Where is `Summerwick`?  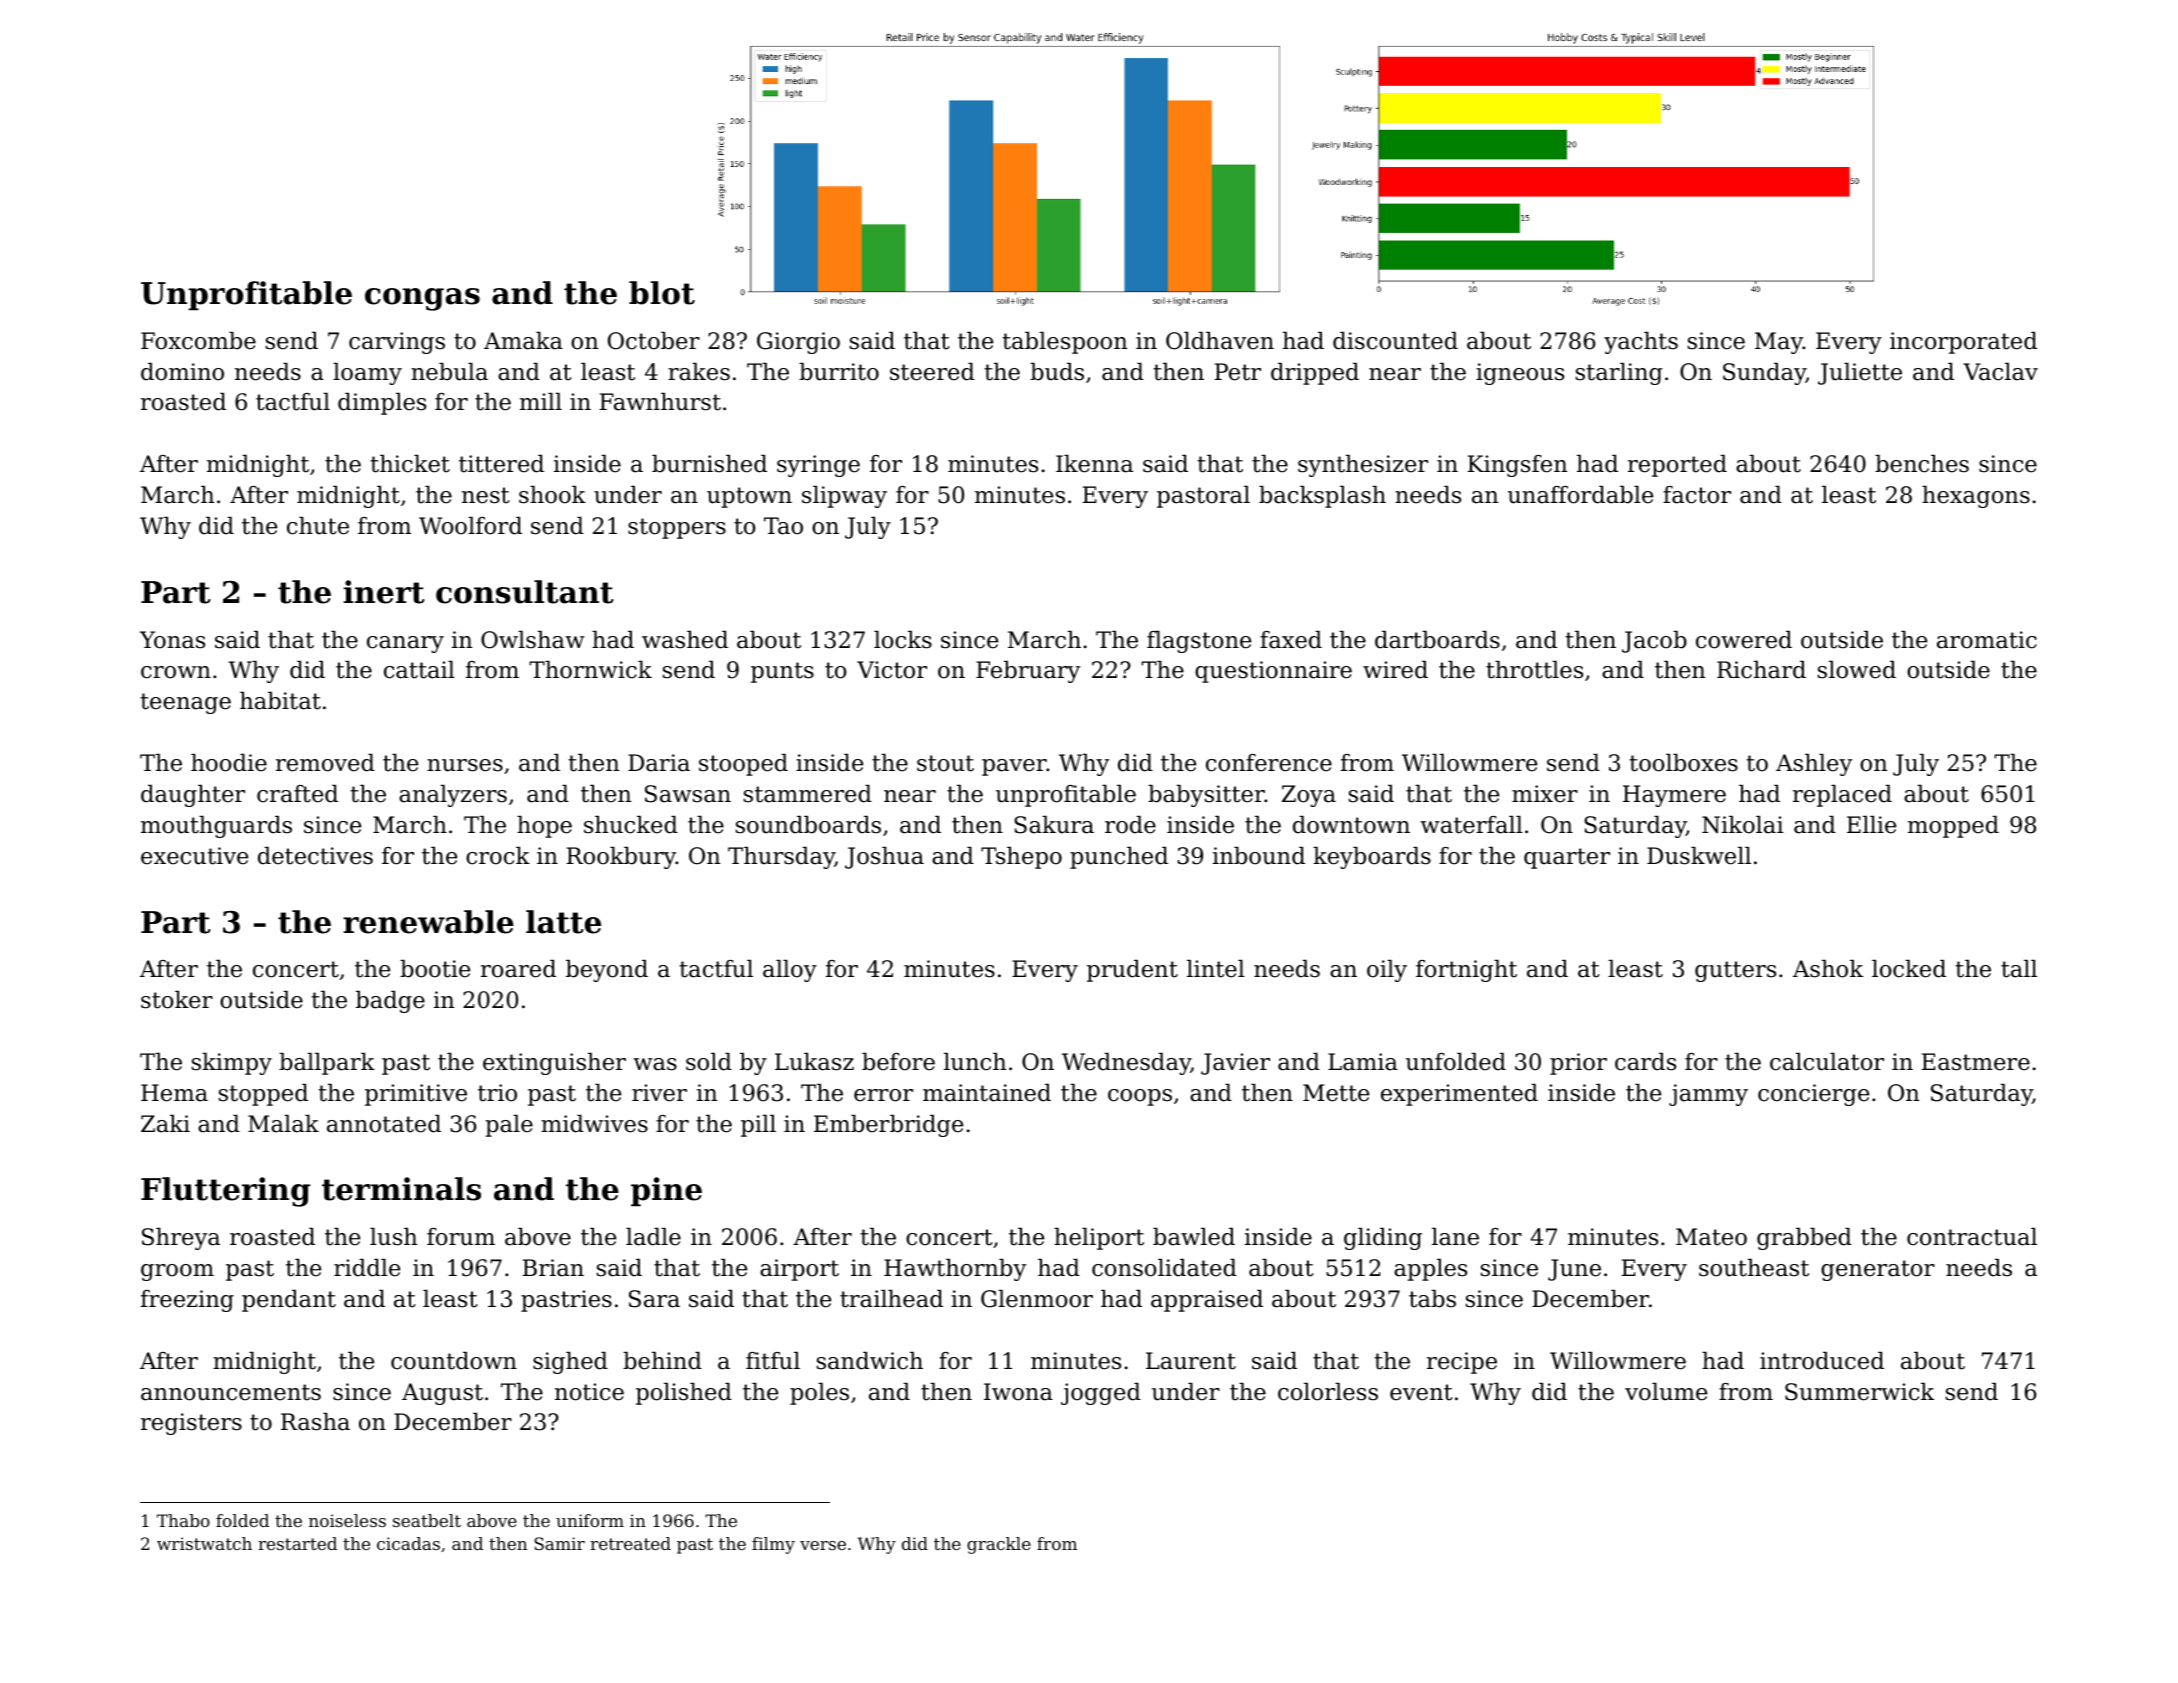 Summerwick is located at coordinates (1859, 1392).
